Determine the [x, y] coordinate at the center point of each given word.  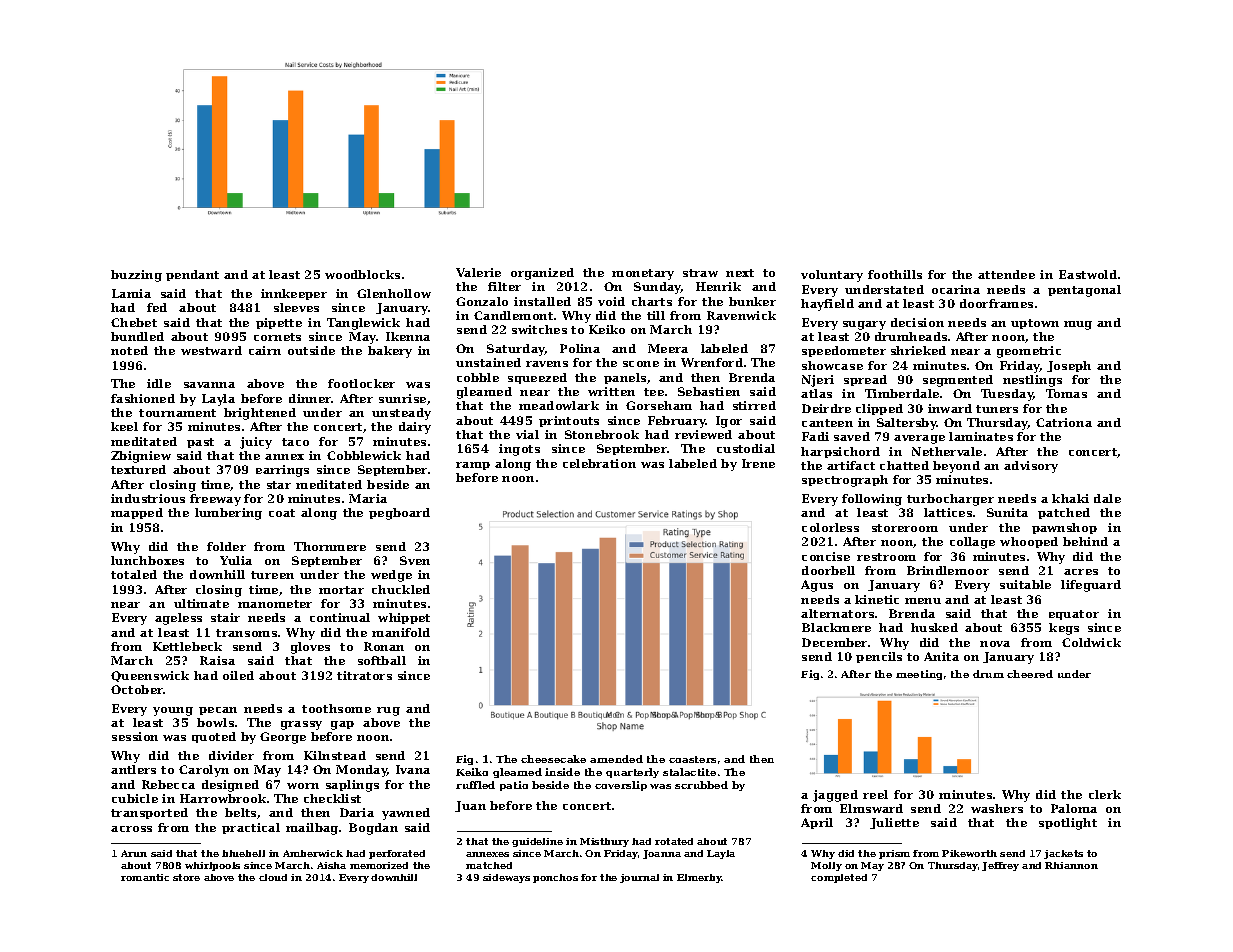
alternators [837, 613]
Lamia [131, 293]
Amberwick [313, 853]
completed [839, 878]
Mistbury [604, 842]
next [740, 273]
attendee [1006, 274]
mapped [137, 513]
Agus [817, 586]
